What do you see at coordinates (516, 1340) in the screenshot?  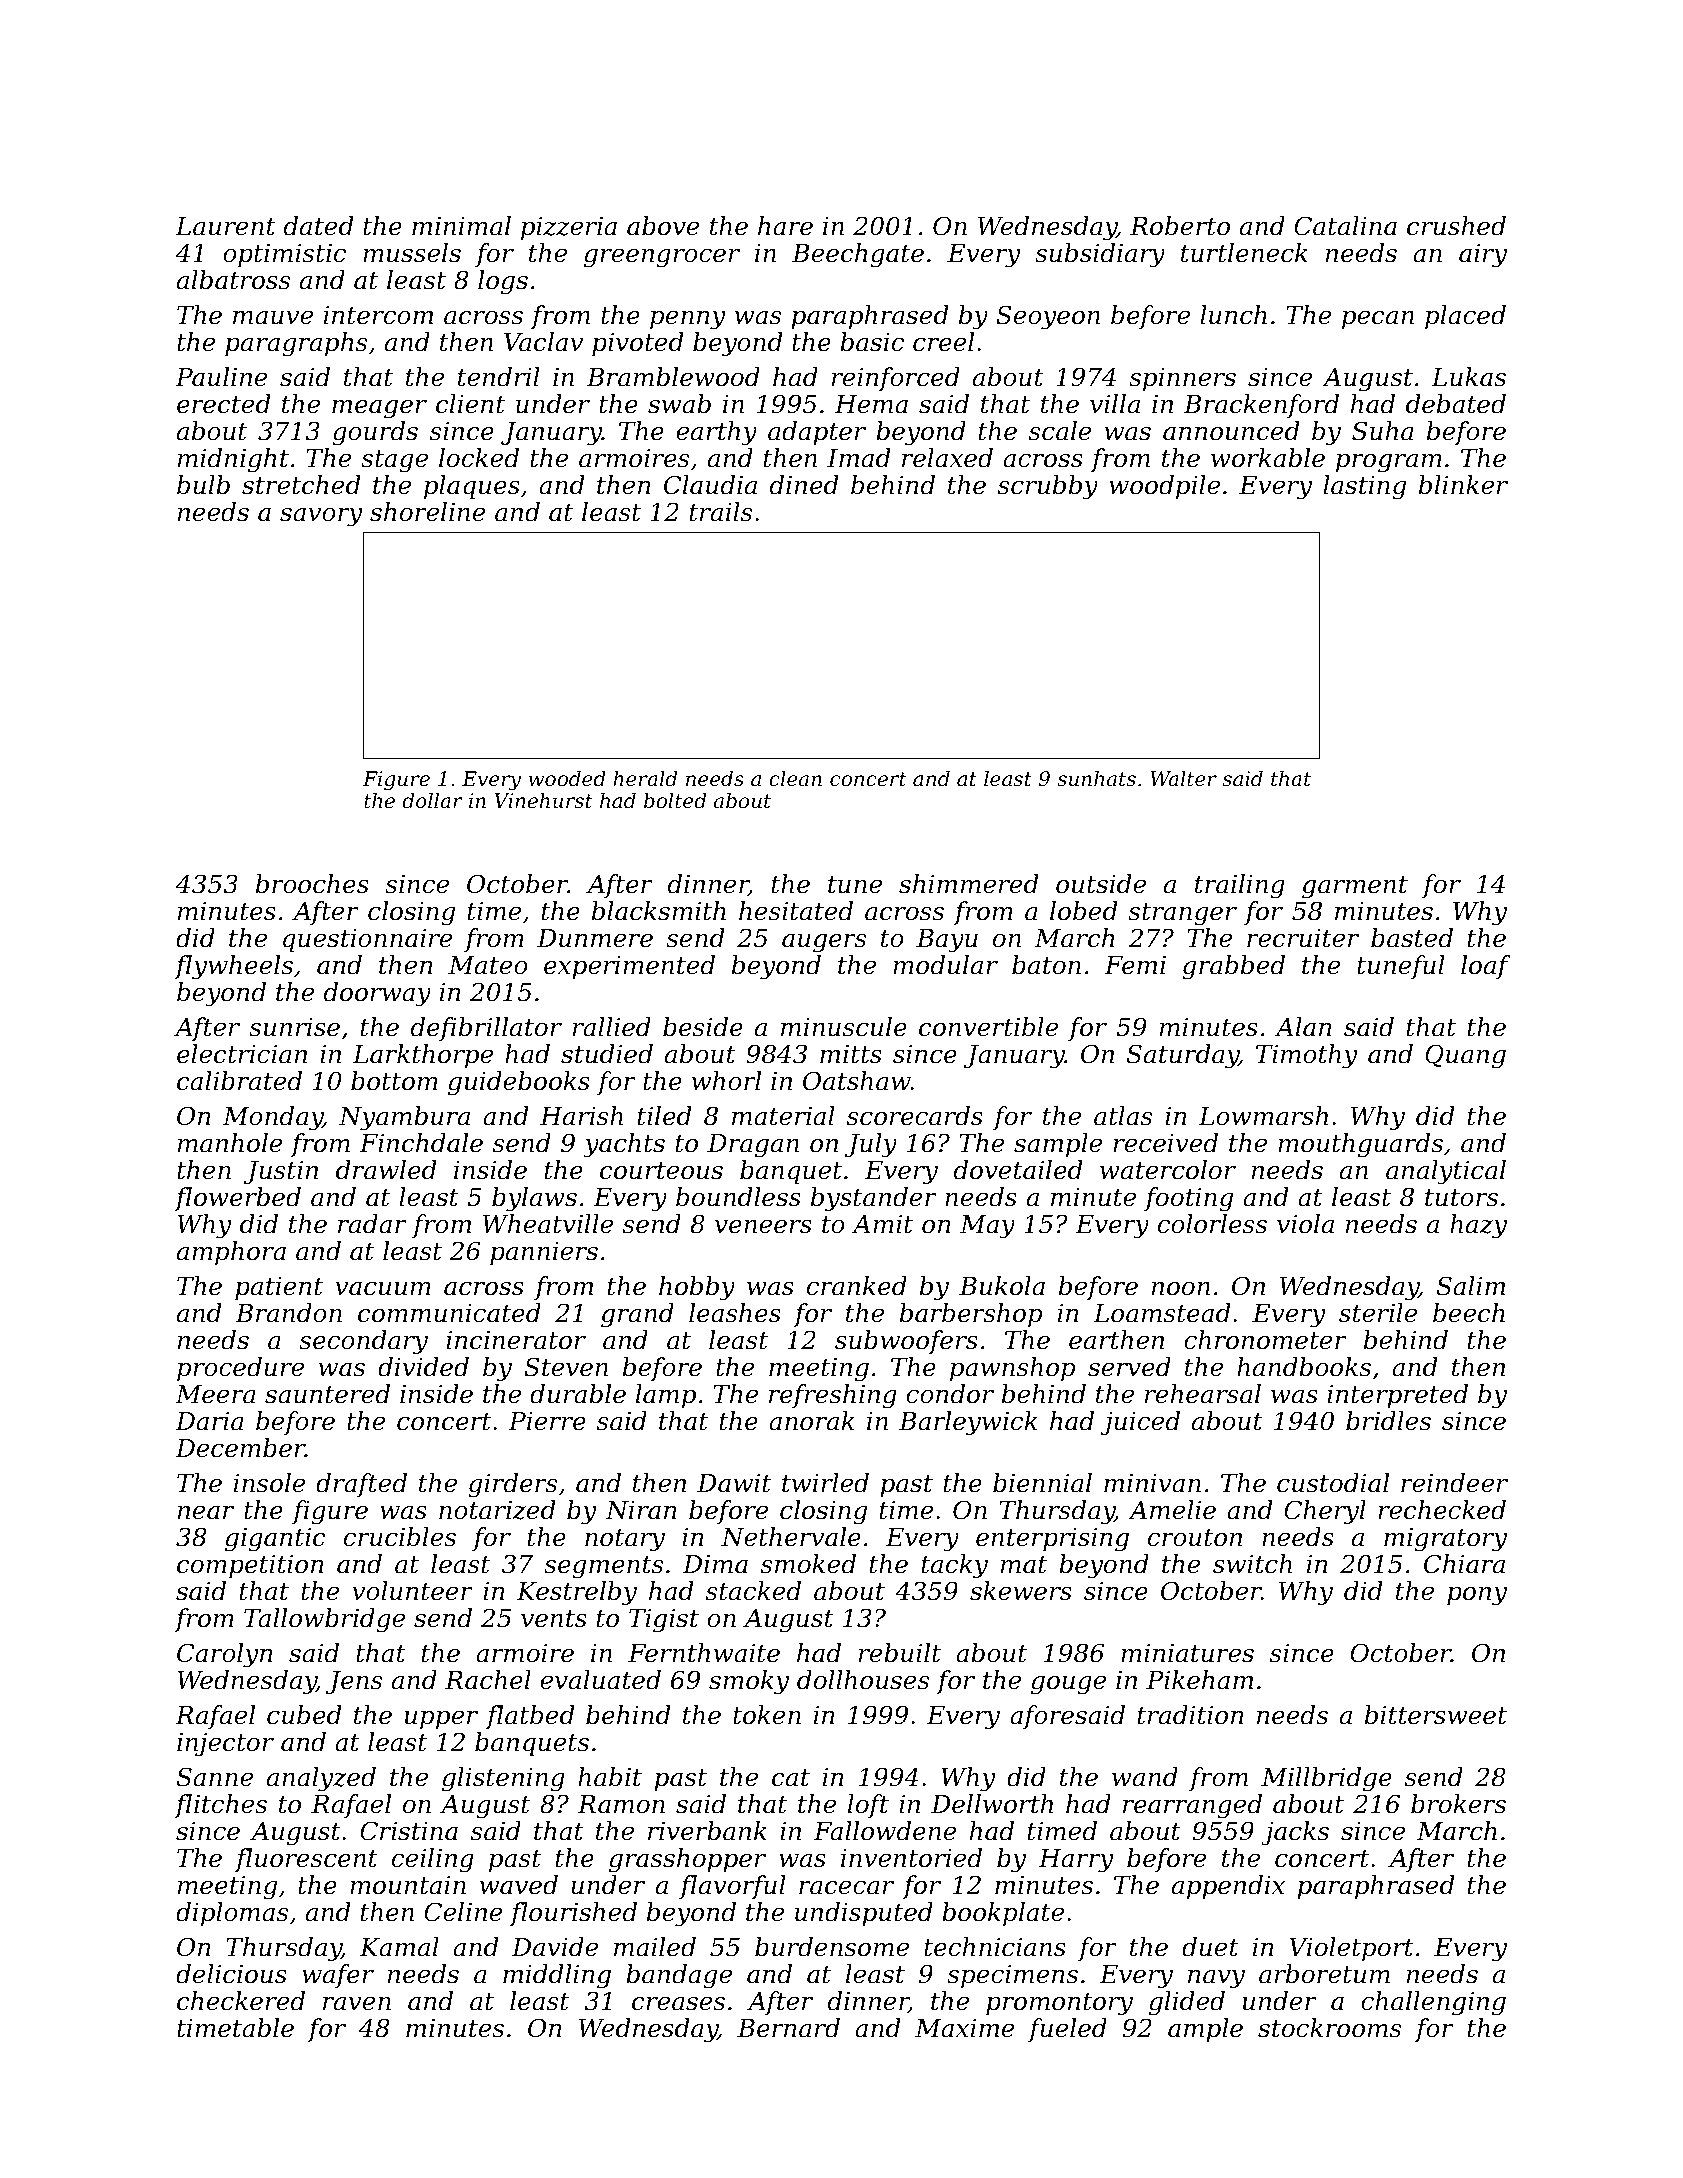 I see `incinerator` at bounding box center [516, 1340].
